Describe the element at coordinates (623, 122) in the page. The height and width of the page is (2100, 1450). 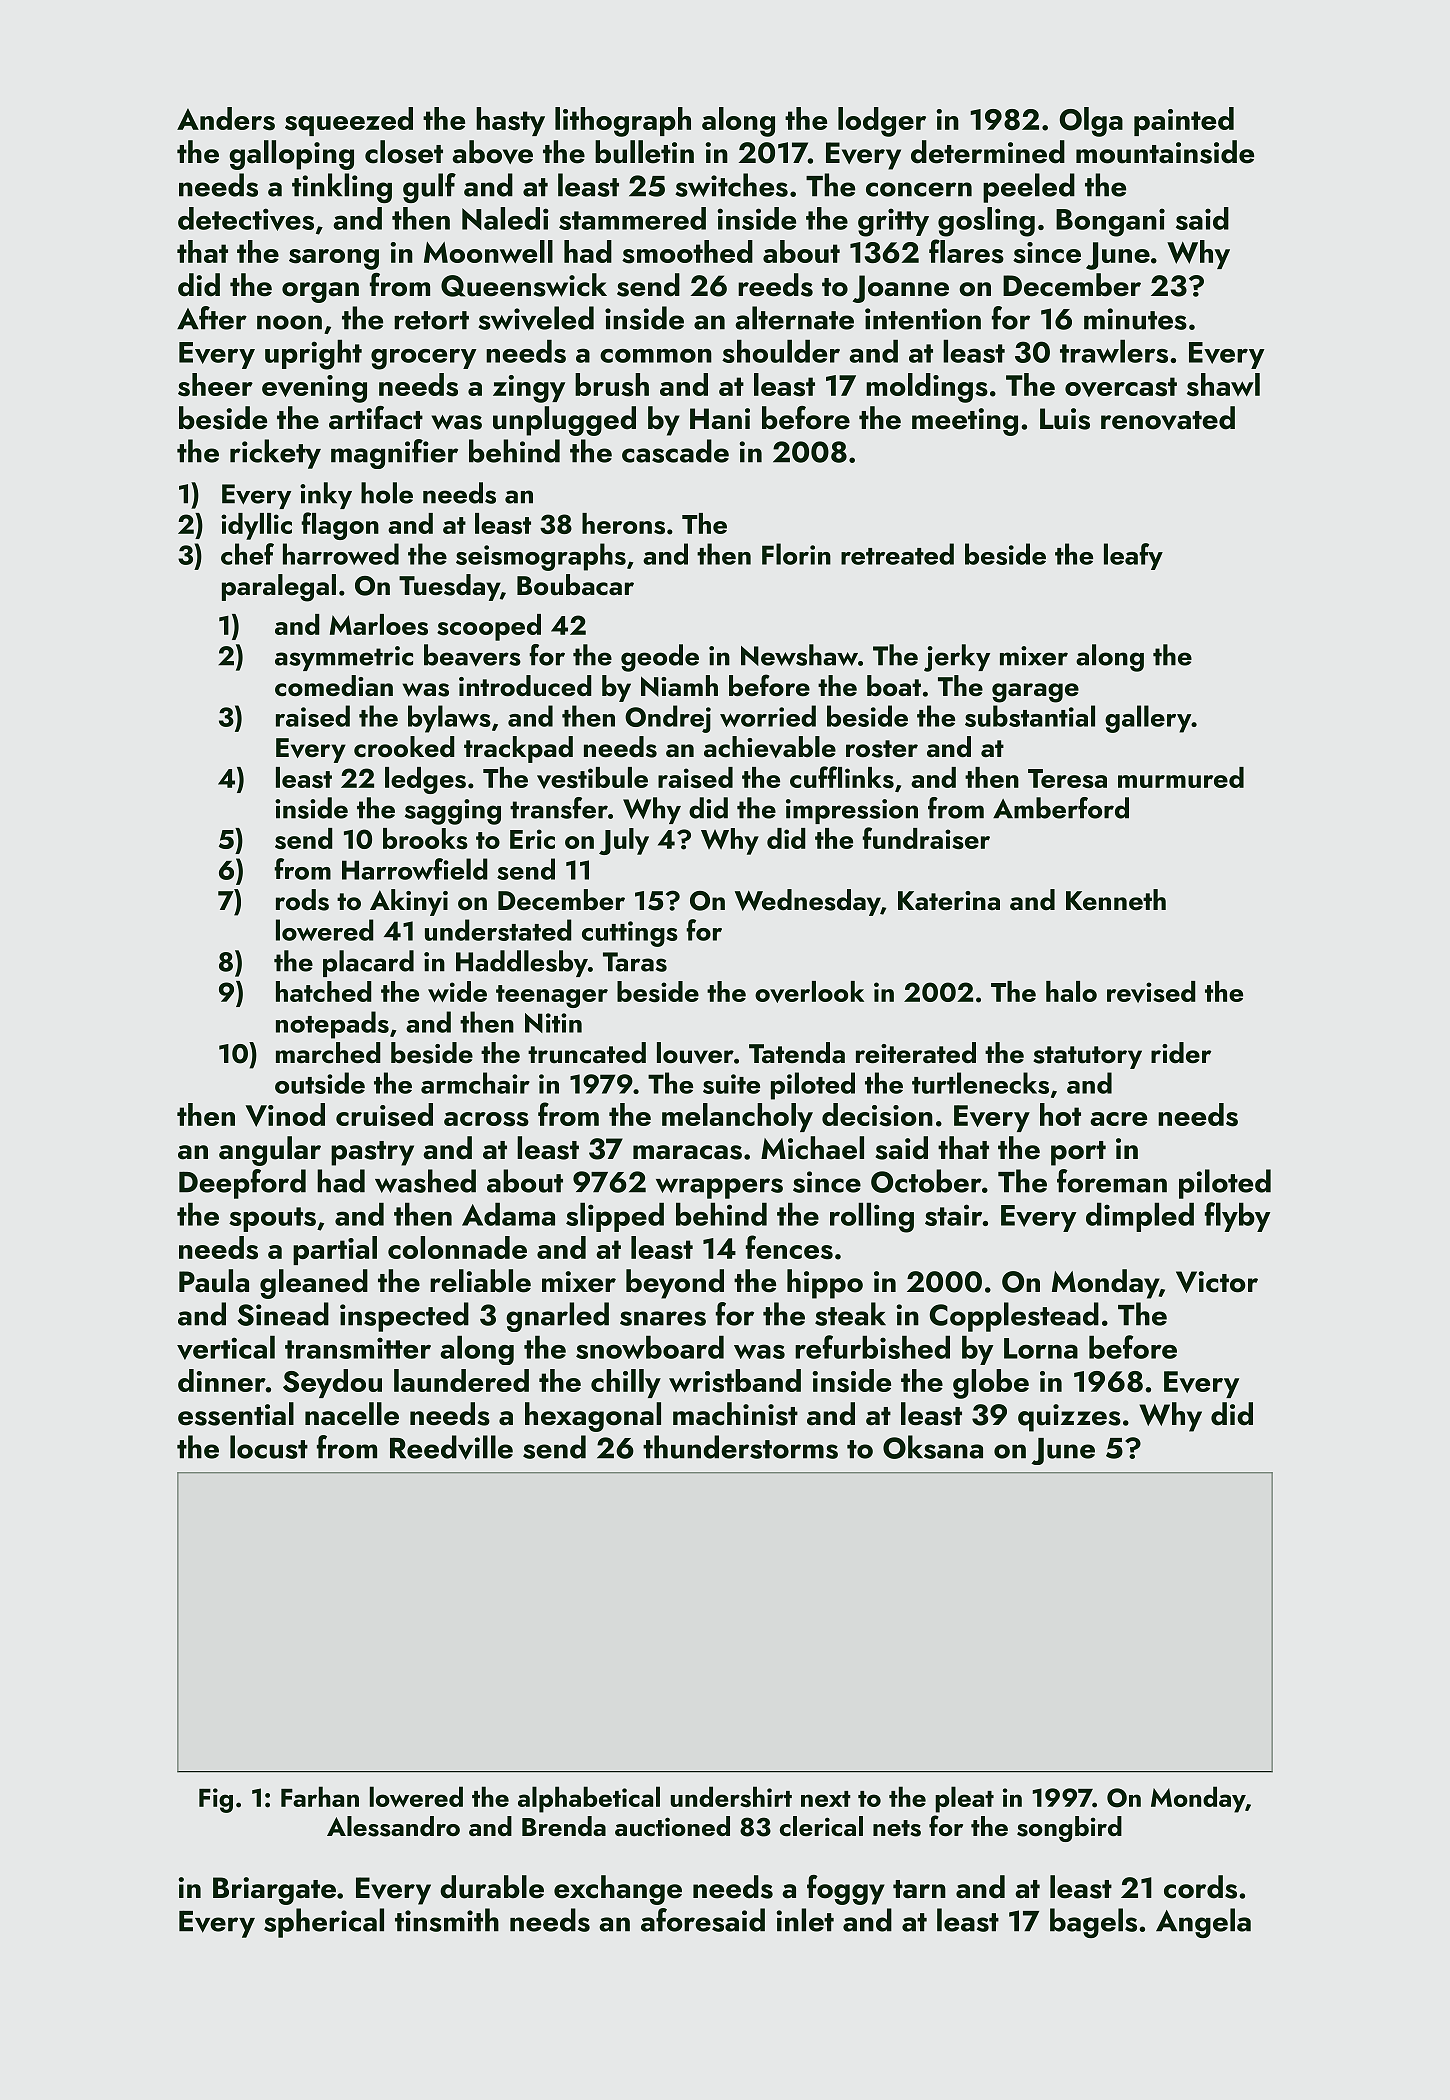
I see `lithograph` at that location.
